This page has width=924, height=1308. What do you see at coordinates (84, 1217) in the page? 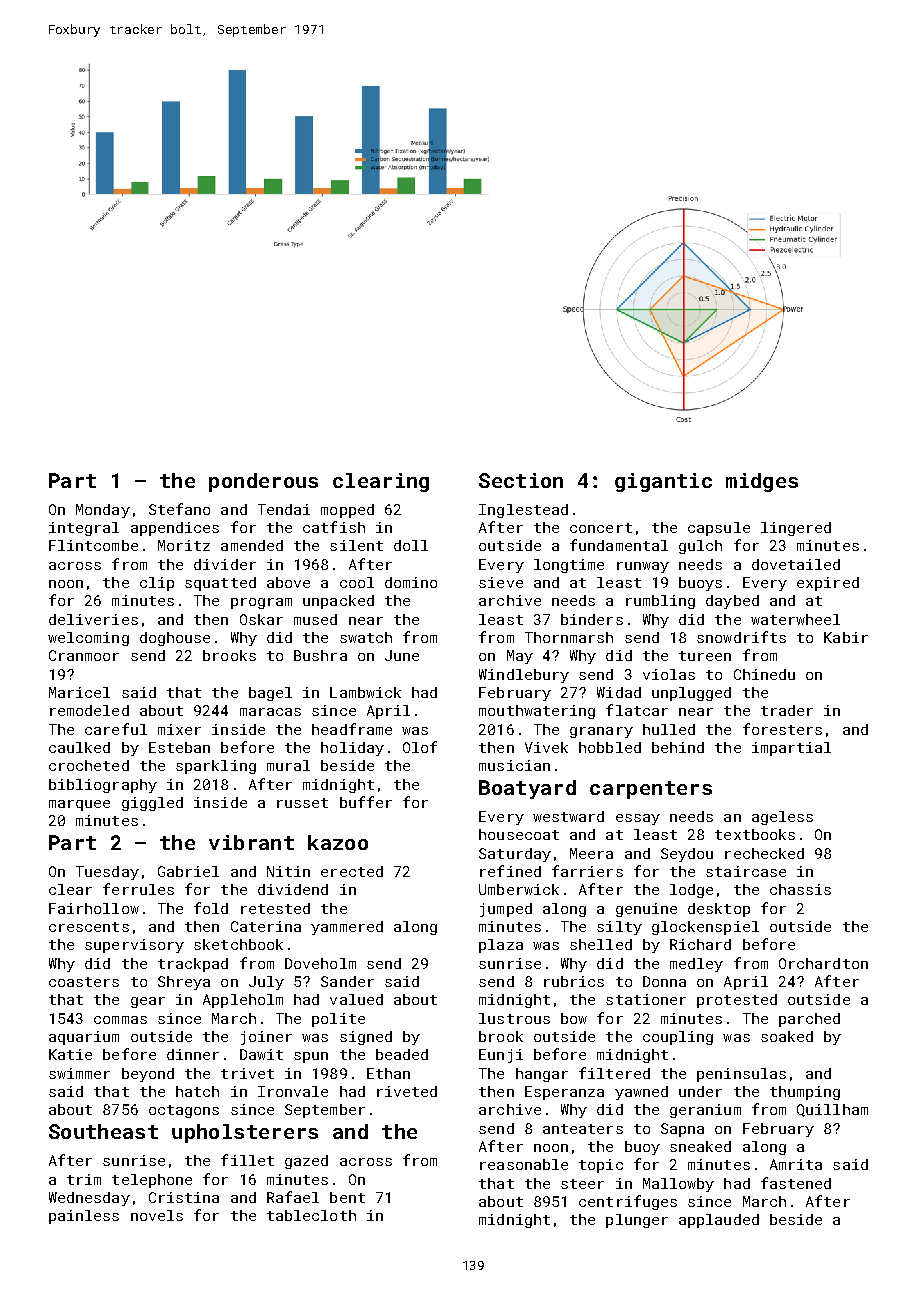
I see `painless` at bounding box center [84, 1217].
